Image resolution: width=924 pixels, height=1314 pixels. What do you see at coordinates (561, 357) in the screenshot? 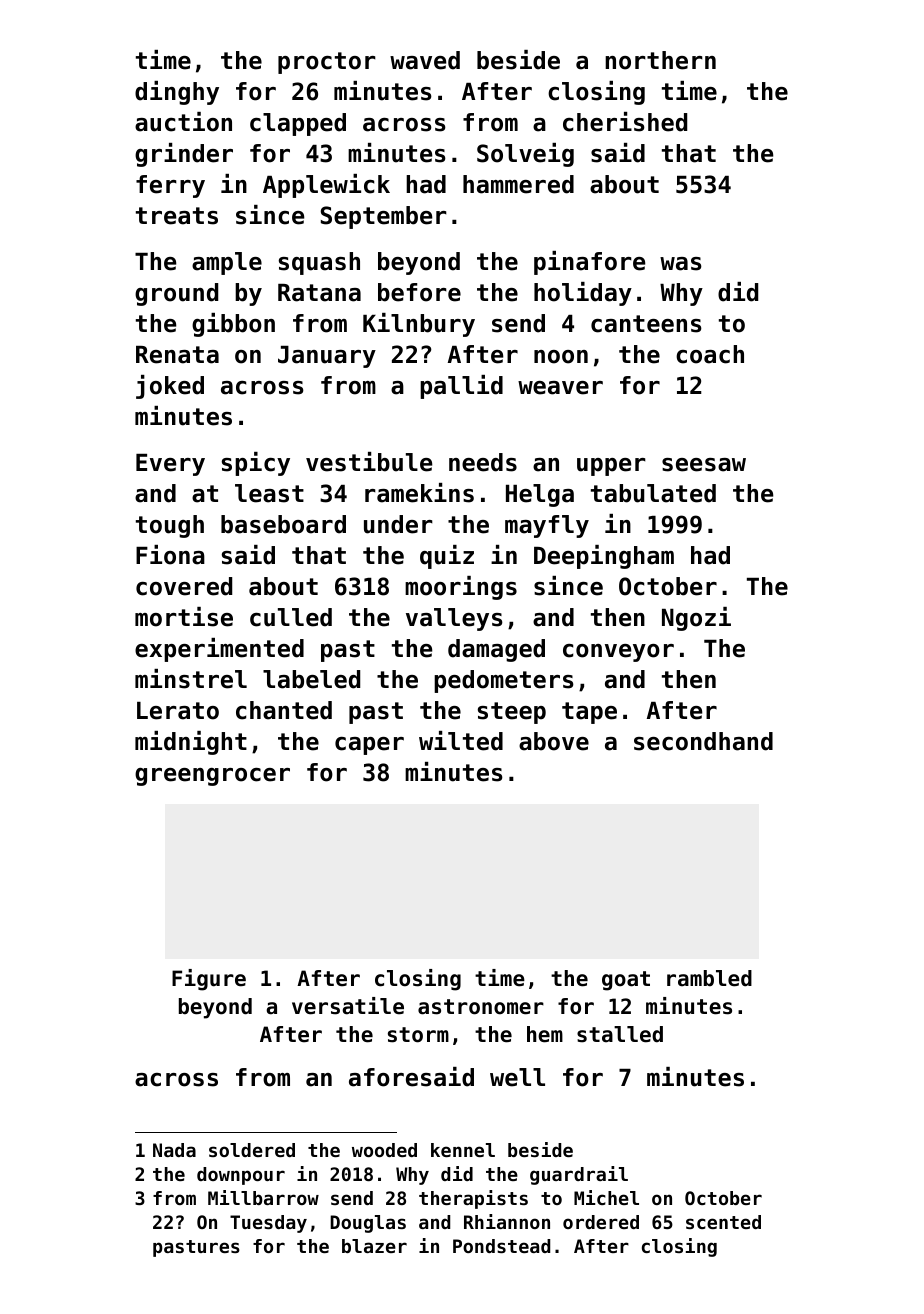
I see `noon` at bounding box center [561, 357].
